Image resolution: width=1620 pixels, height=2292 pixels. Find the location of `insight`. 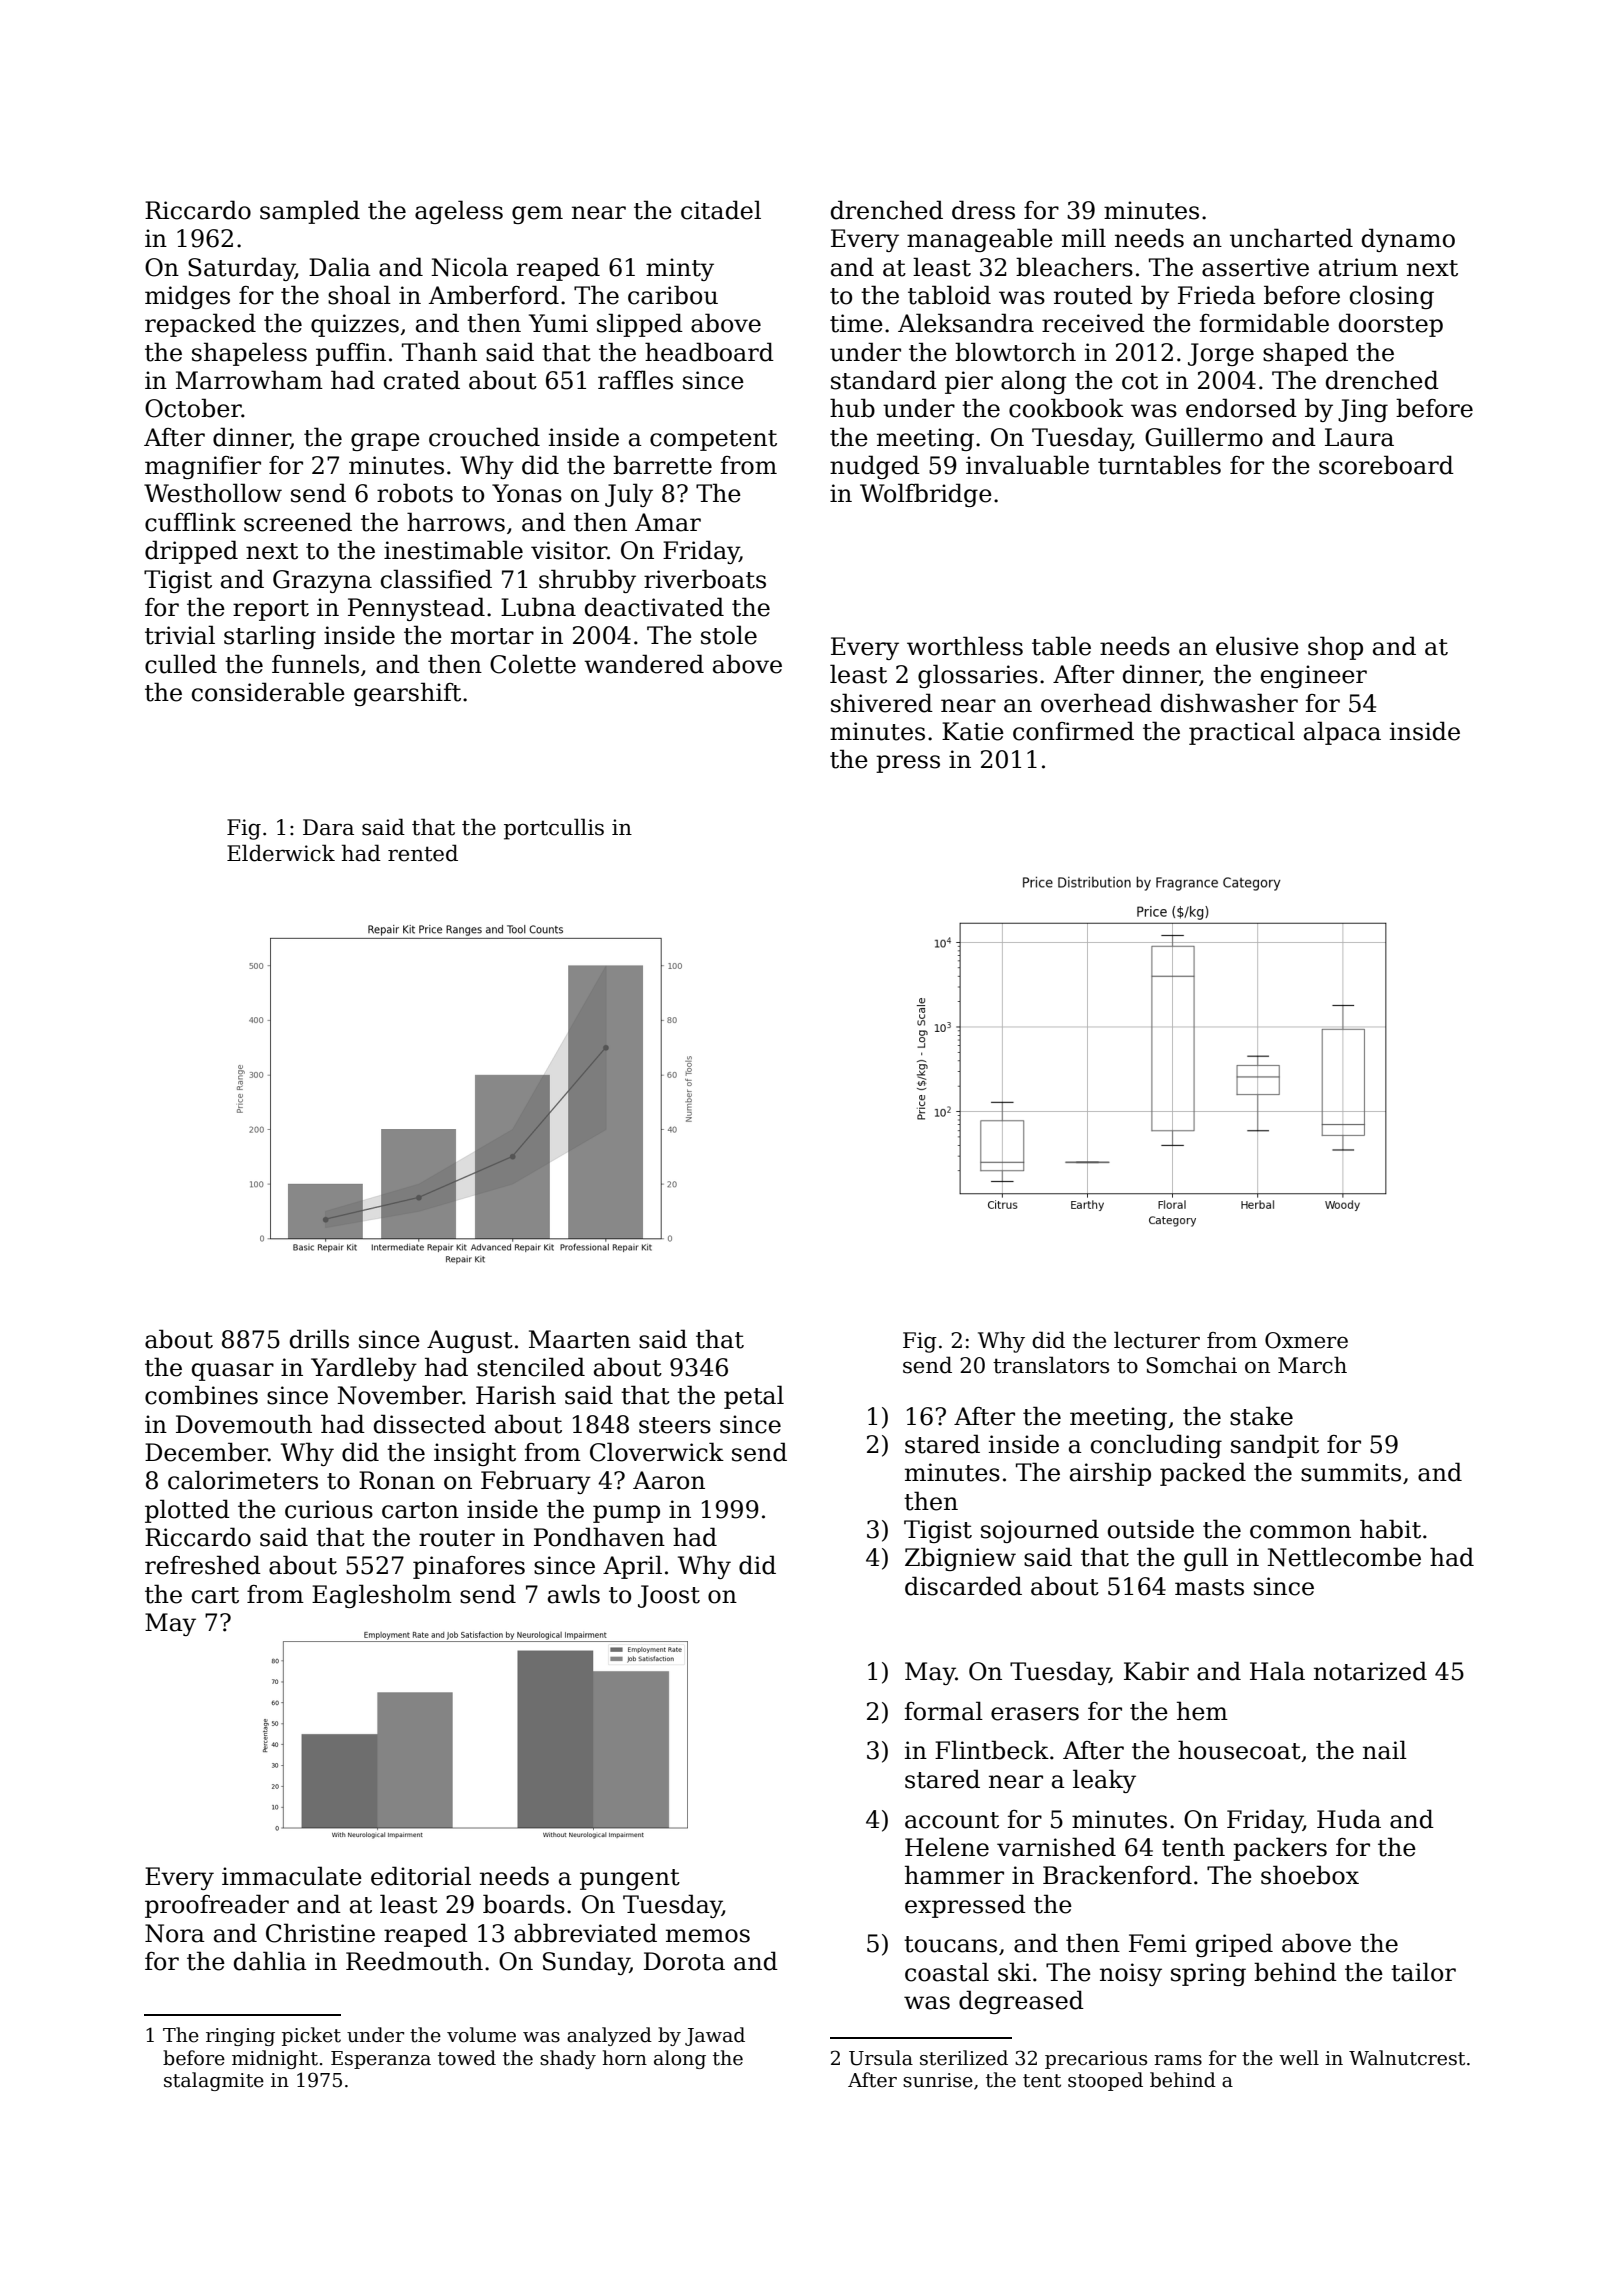

insight is located at coordinates (475, 1454).
